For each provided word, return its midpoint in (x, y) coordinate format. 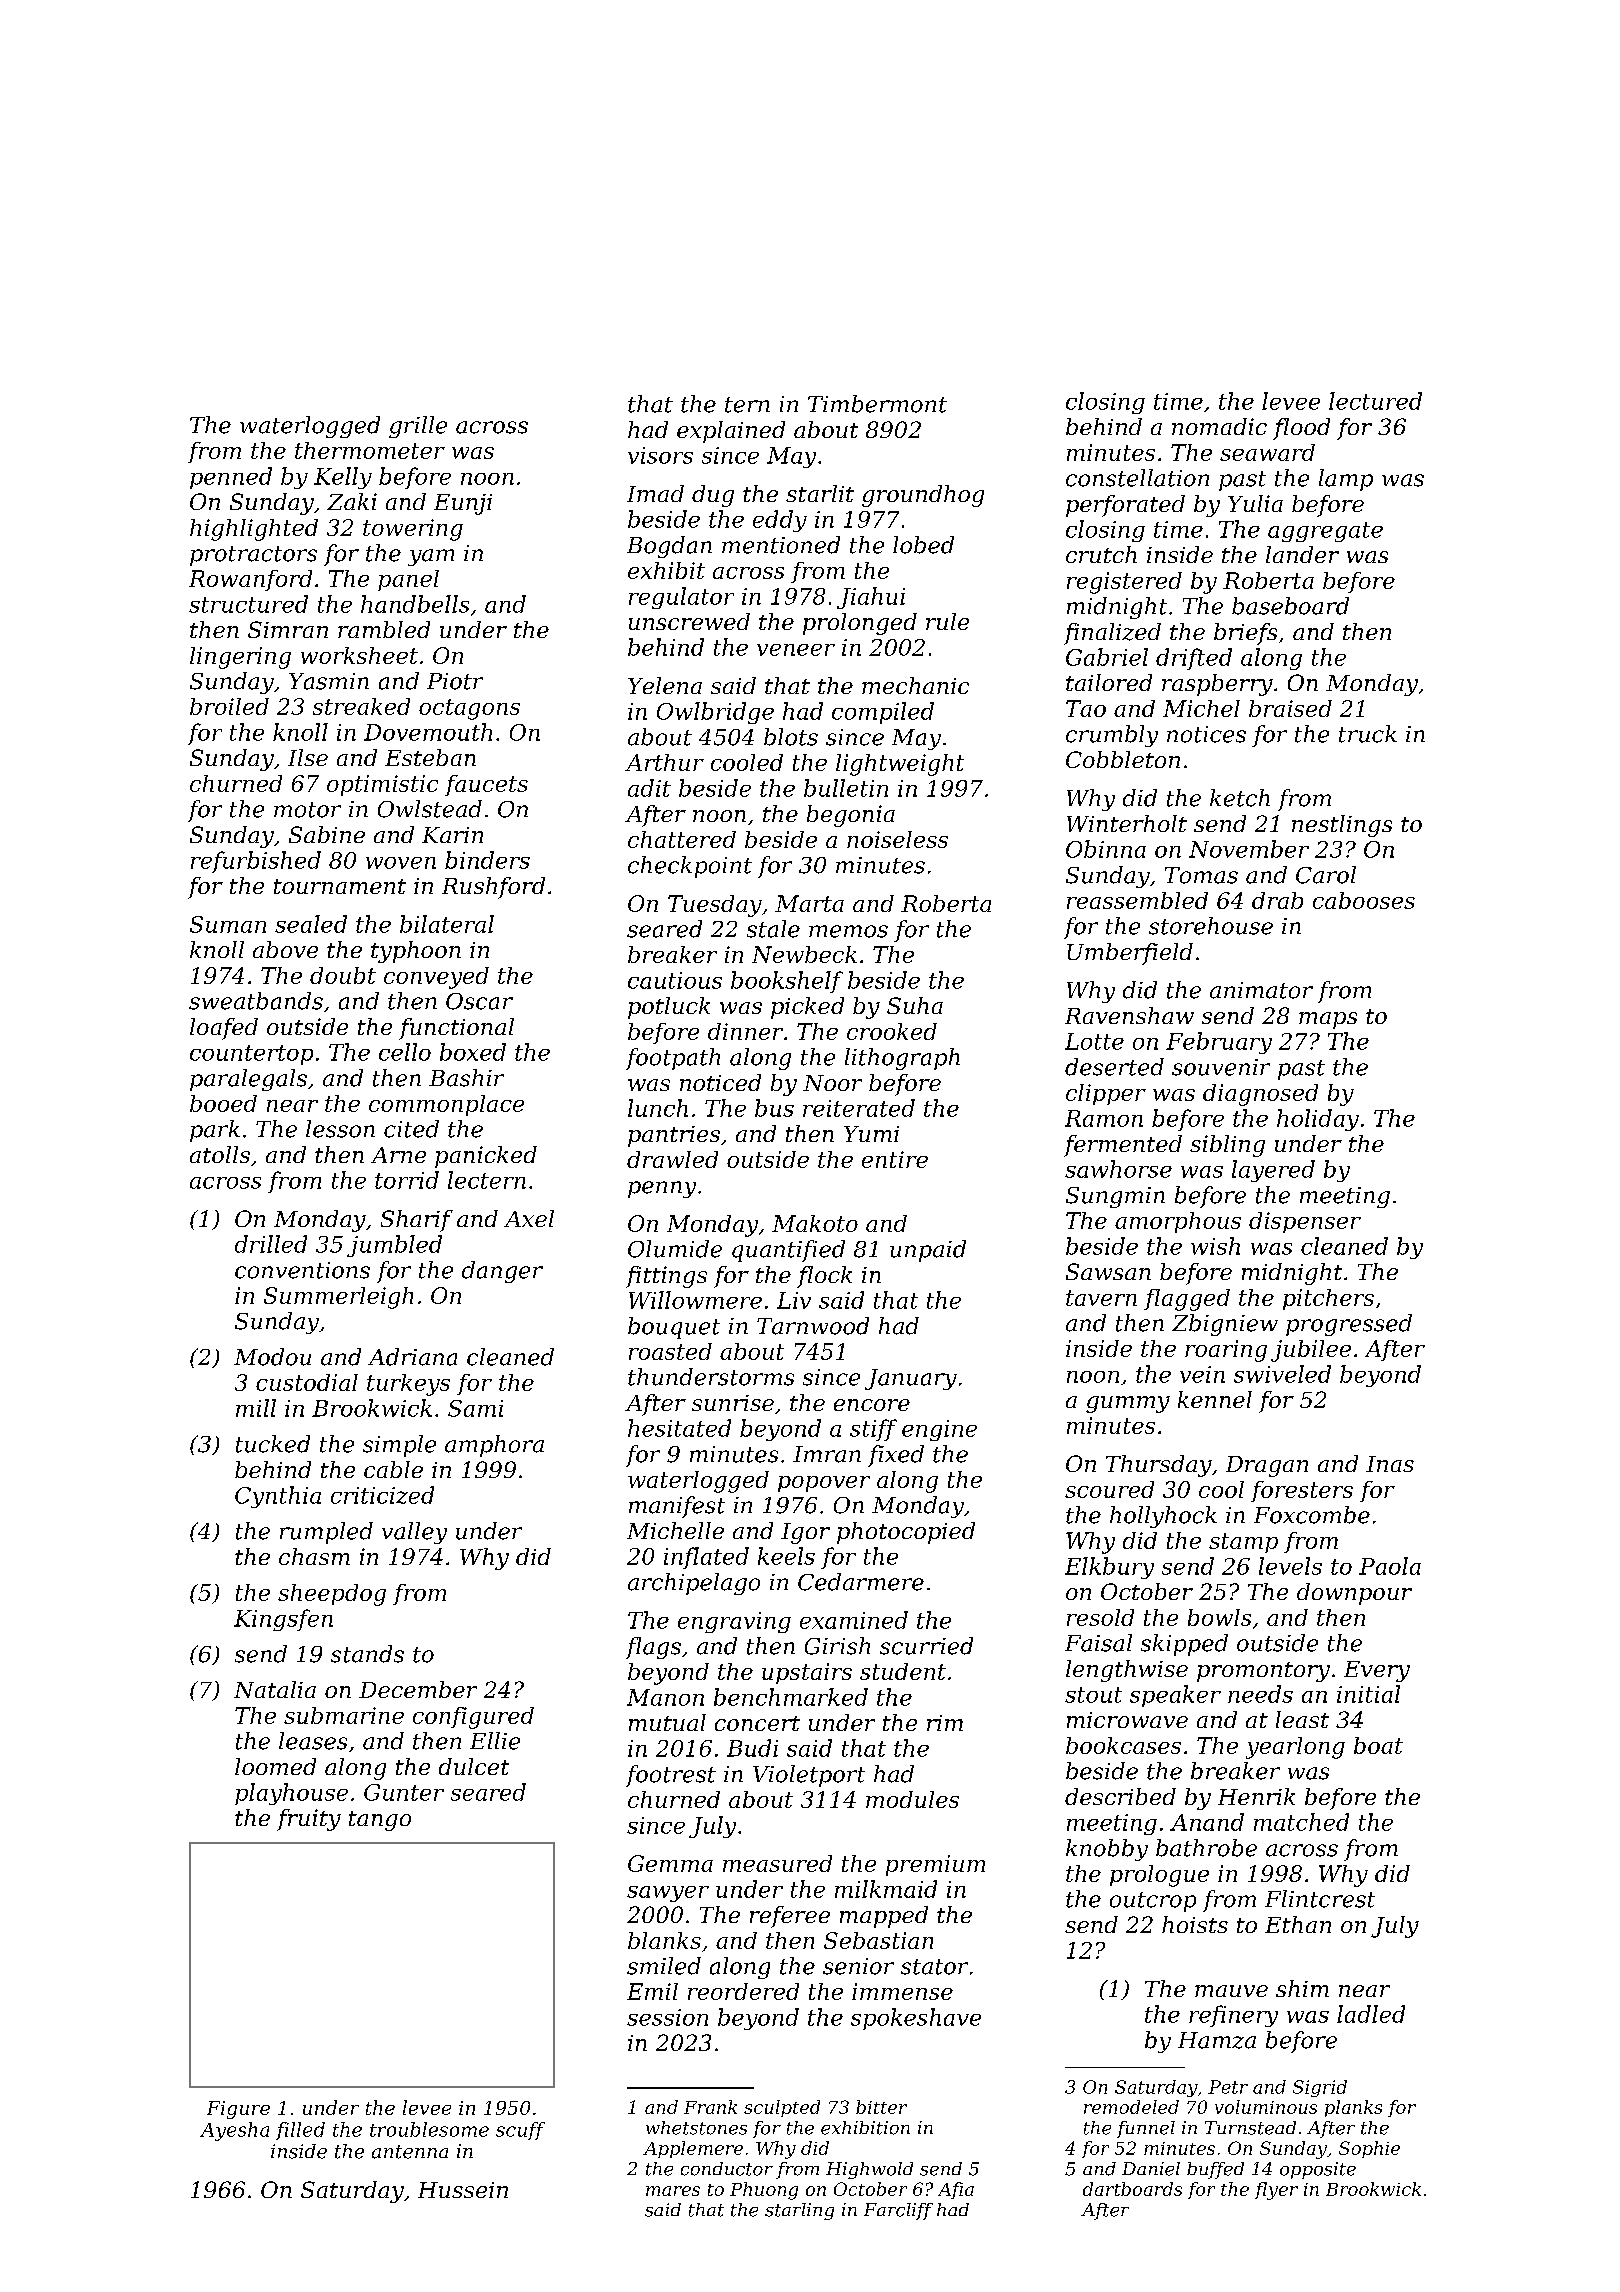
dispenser (1305, 1222)
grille (418, 427)
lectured (1375, 401)
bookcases (1123, 1745)
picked (807, 1008)
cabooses (1364, 900)
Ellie (495, 1741)
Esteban (430, 757)
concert (757, 1723)
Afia (956, 2190)
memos (848, 931)
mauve (1231, 1991)
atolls (220, 1154)
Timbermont (877, 404)
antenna (410, 2152)
